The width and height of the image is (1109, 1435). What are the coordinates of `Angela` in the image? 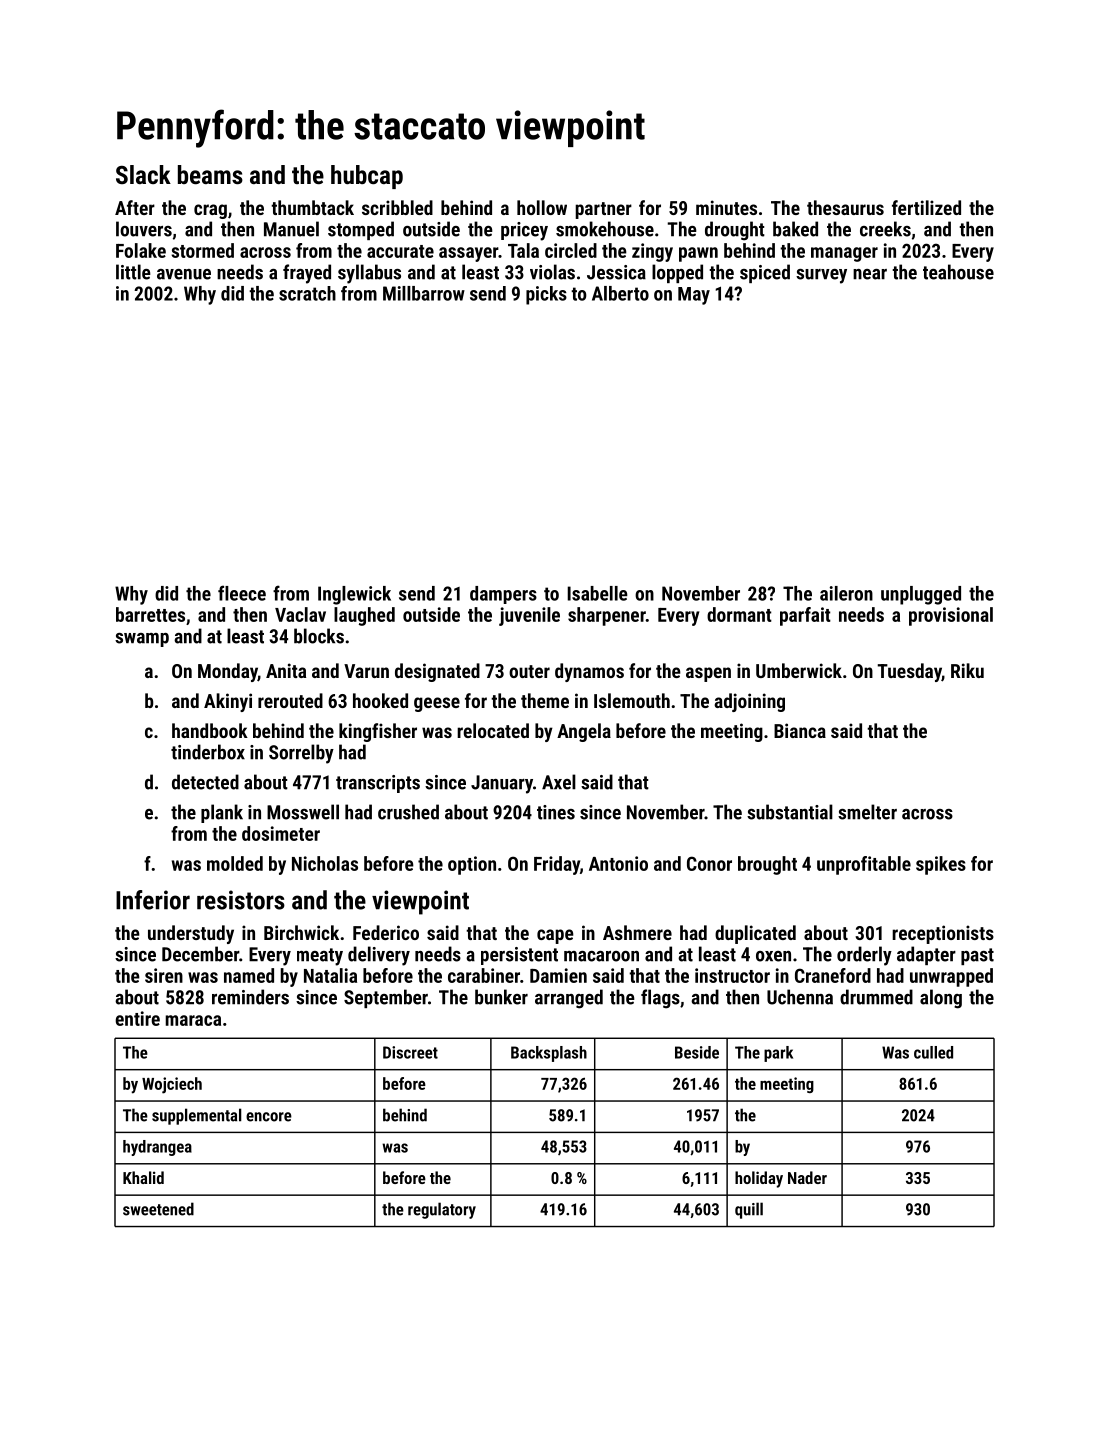 It's located at (584, 732).
